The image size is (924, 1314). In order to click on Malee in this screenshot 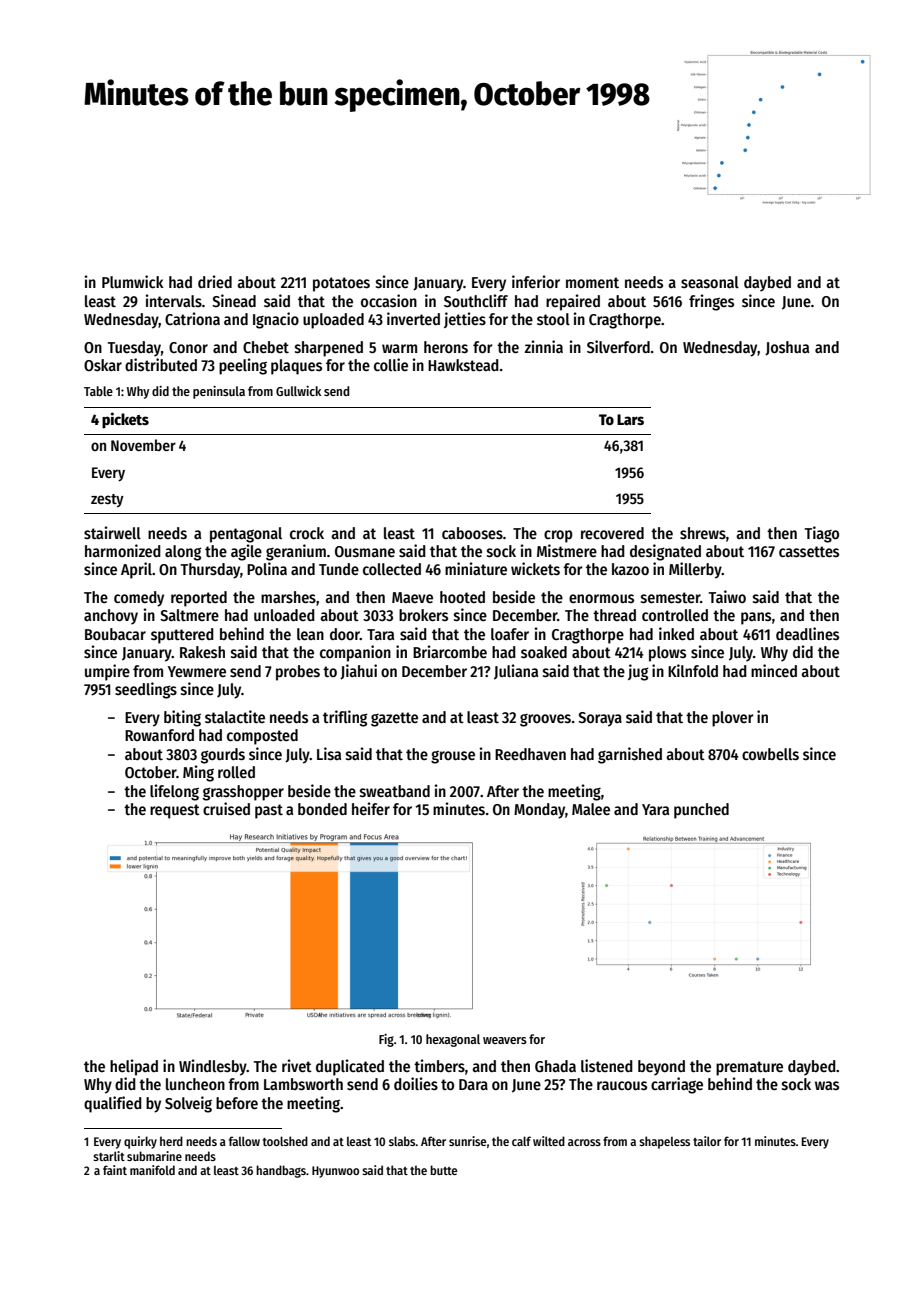, I will do `click(591, 809)`.
